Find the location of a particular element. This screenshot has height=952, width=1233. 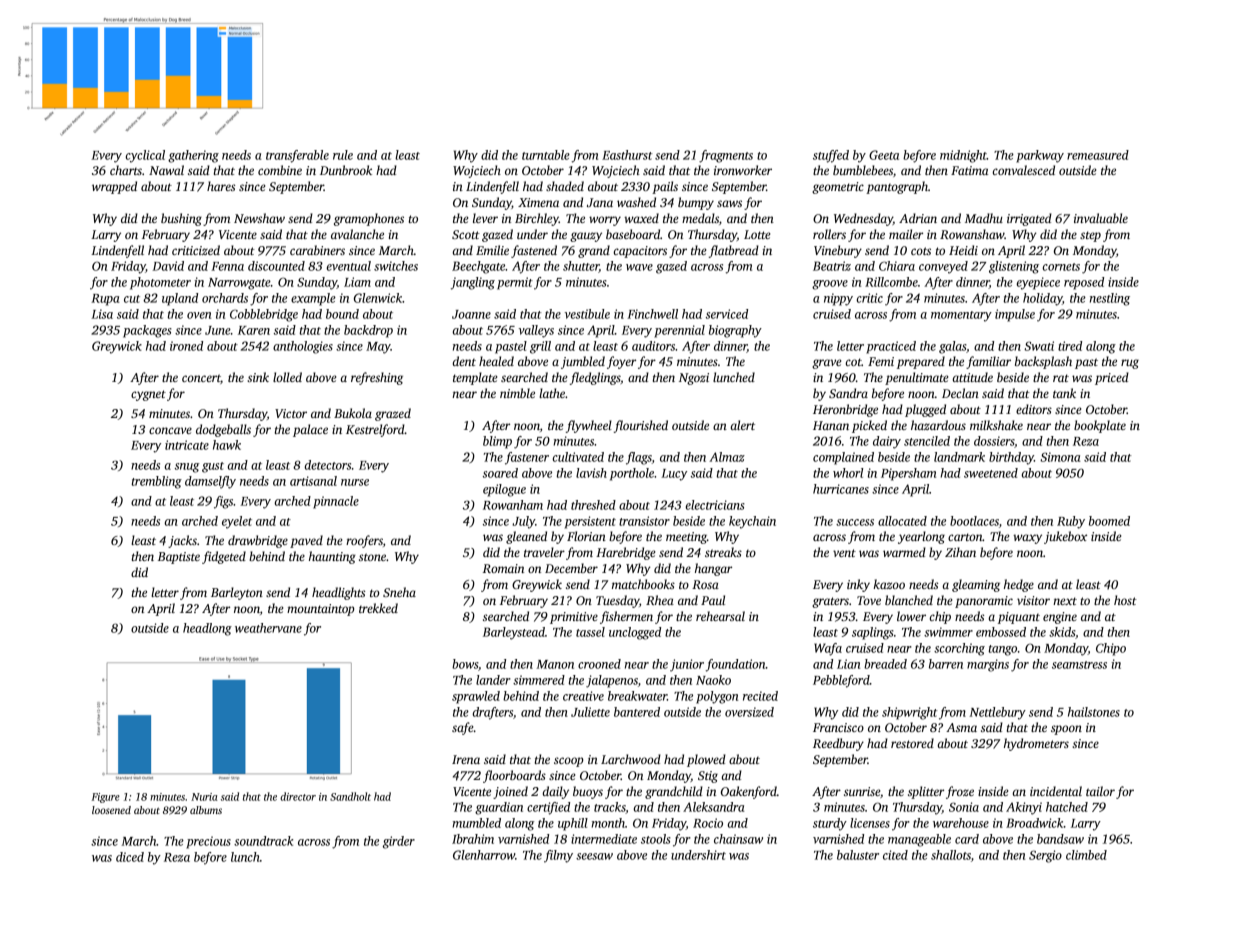

breakwater is located at coordinates (637, 696).
